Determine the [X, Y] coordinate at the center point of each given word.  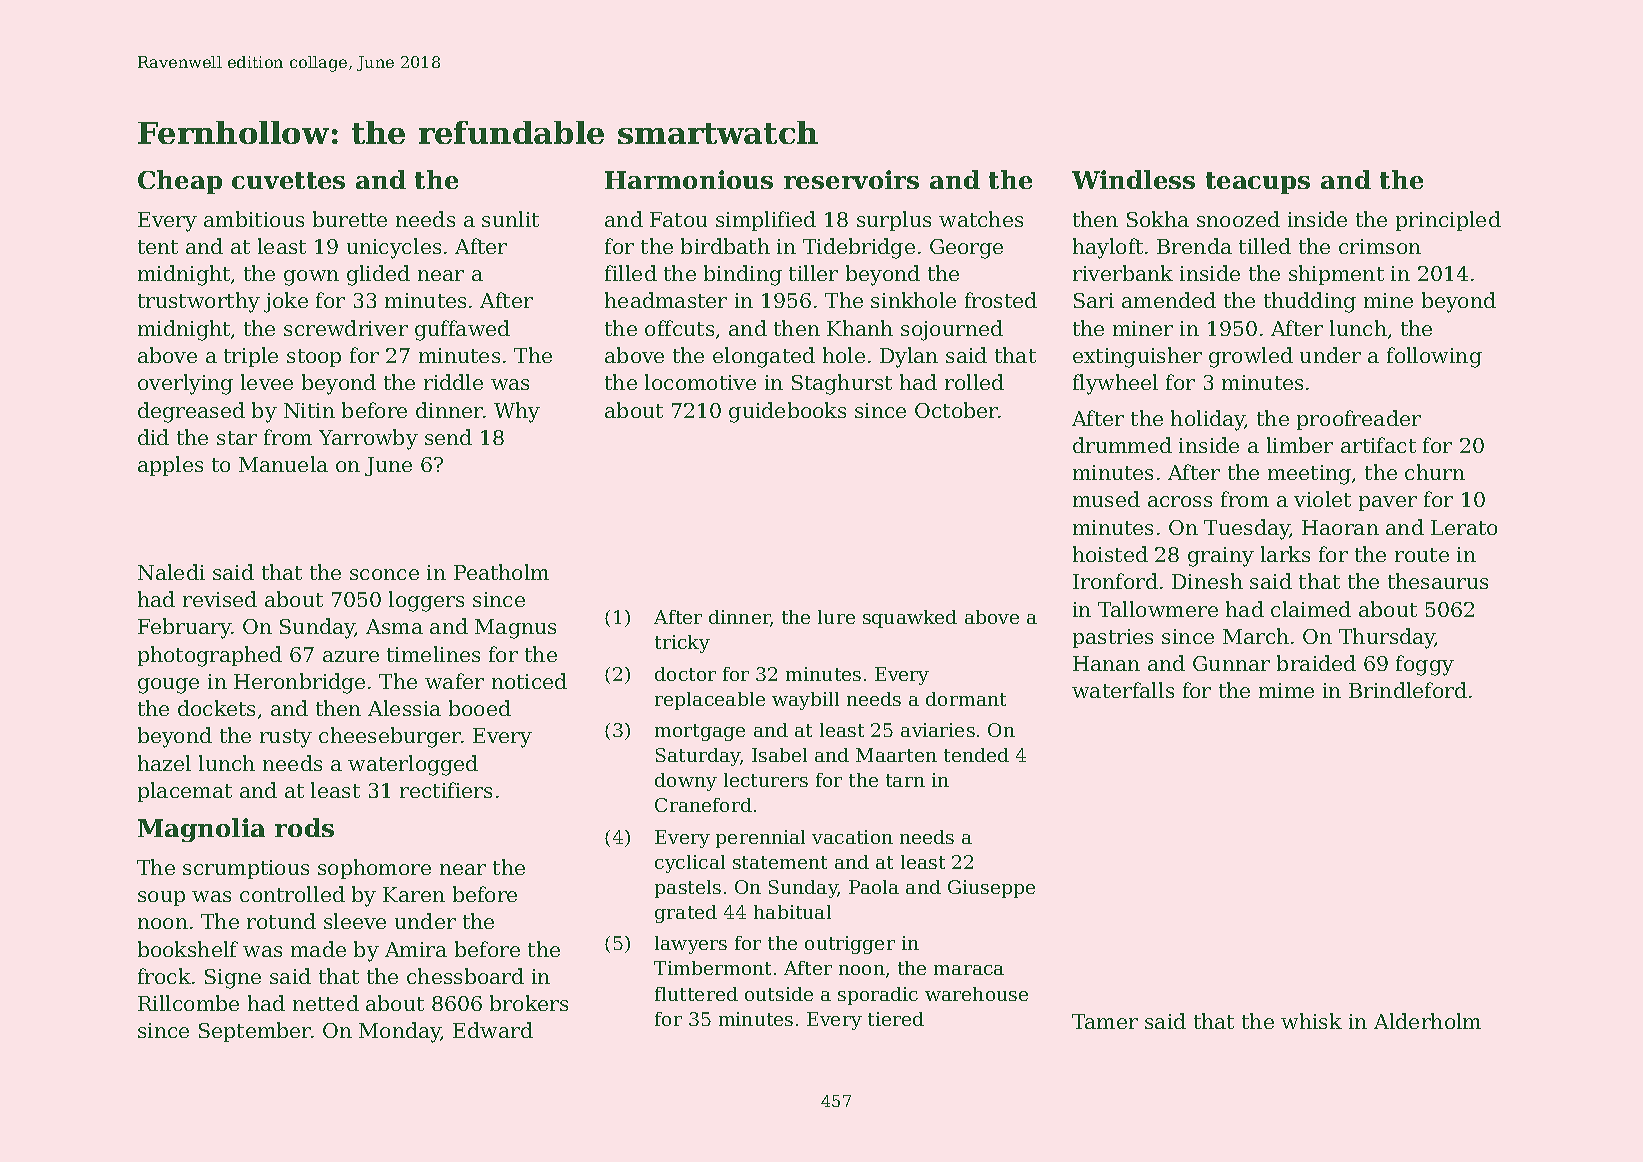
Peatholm [501, 572]
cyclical [690, 864]
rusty [286, 738]
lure [836, 617]
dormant [966, 699]
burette [350, 219]
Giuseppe [991, 889]
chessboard [465, 976]
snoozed [1238, 219]
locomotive [700, 382]
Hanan [1106, 663]
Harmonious [689, 179]
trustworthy [199, 302]
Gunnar [1231, 663]
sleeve [355, 921]
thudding [1310, 302]
